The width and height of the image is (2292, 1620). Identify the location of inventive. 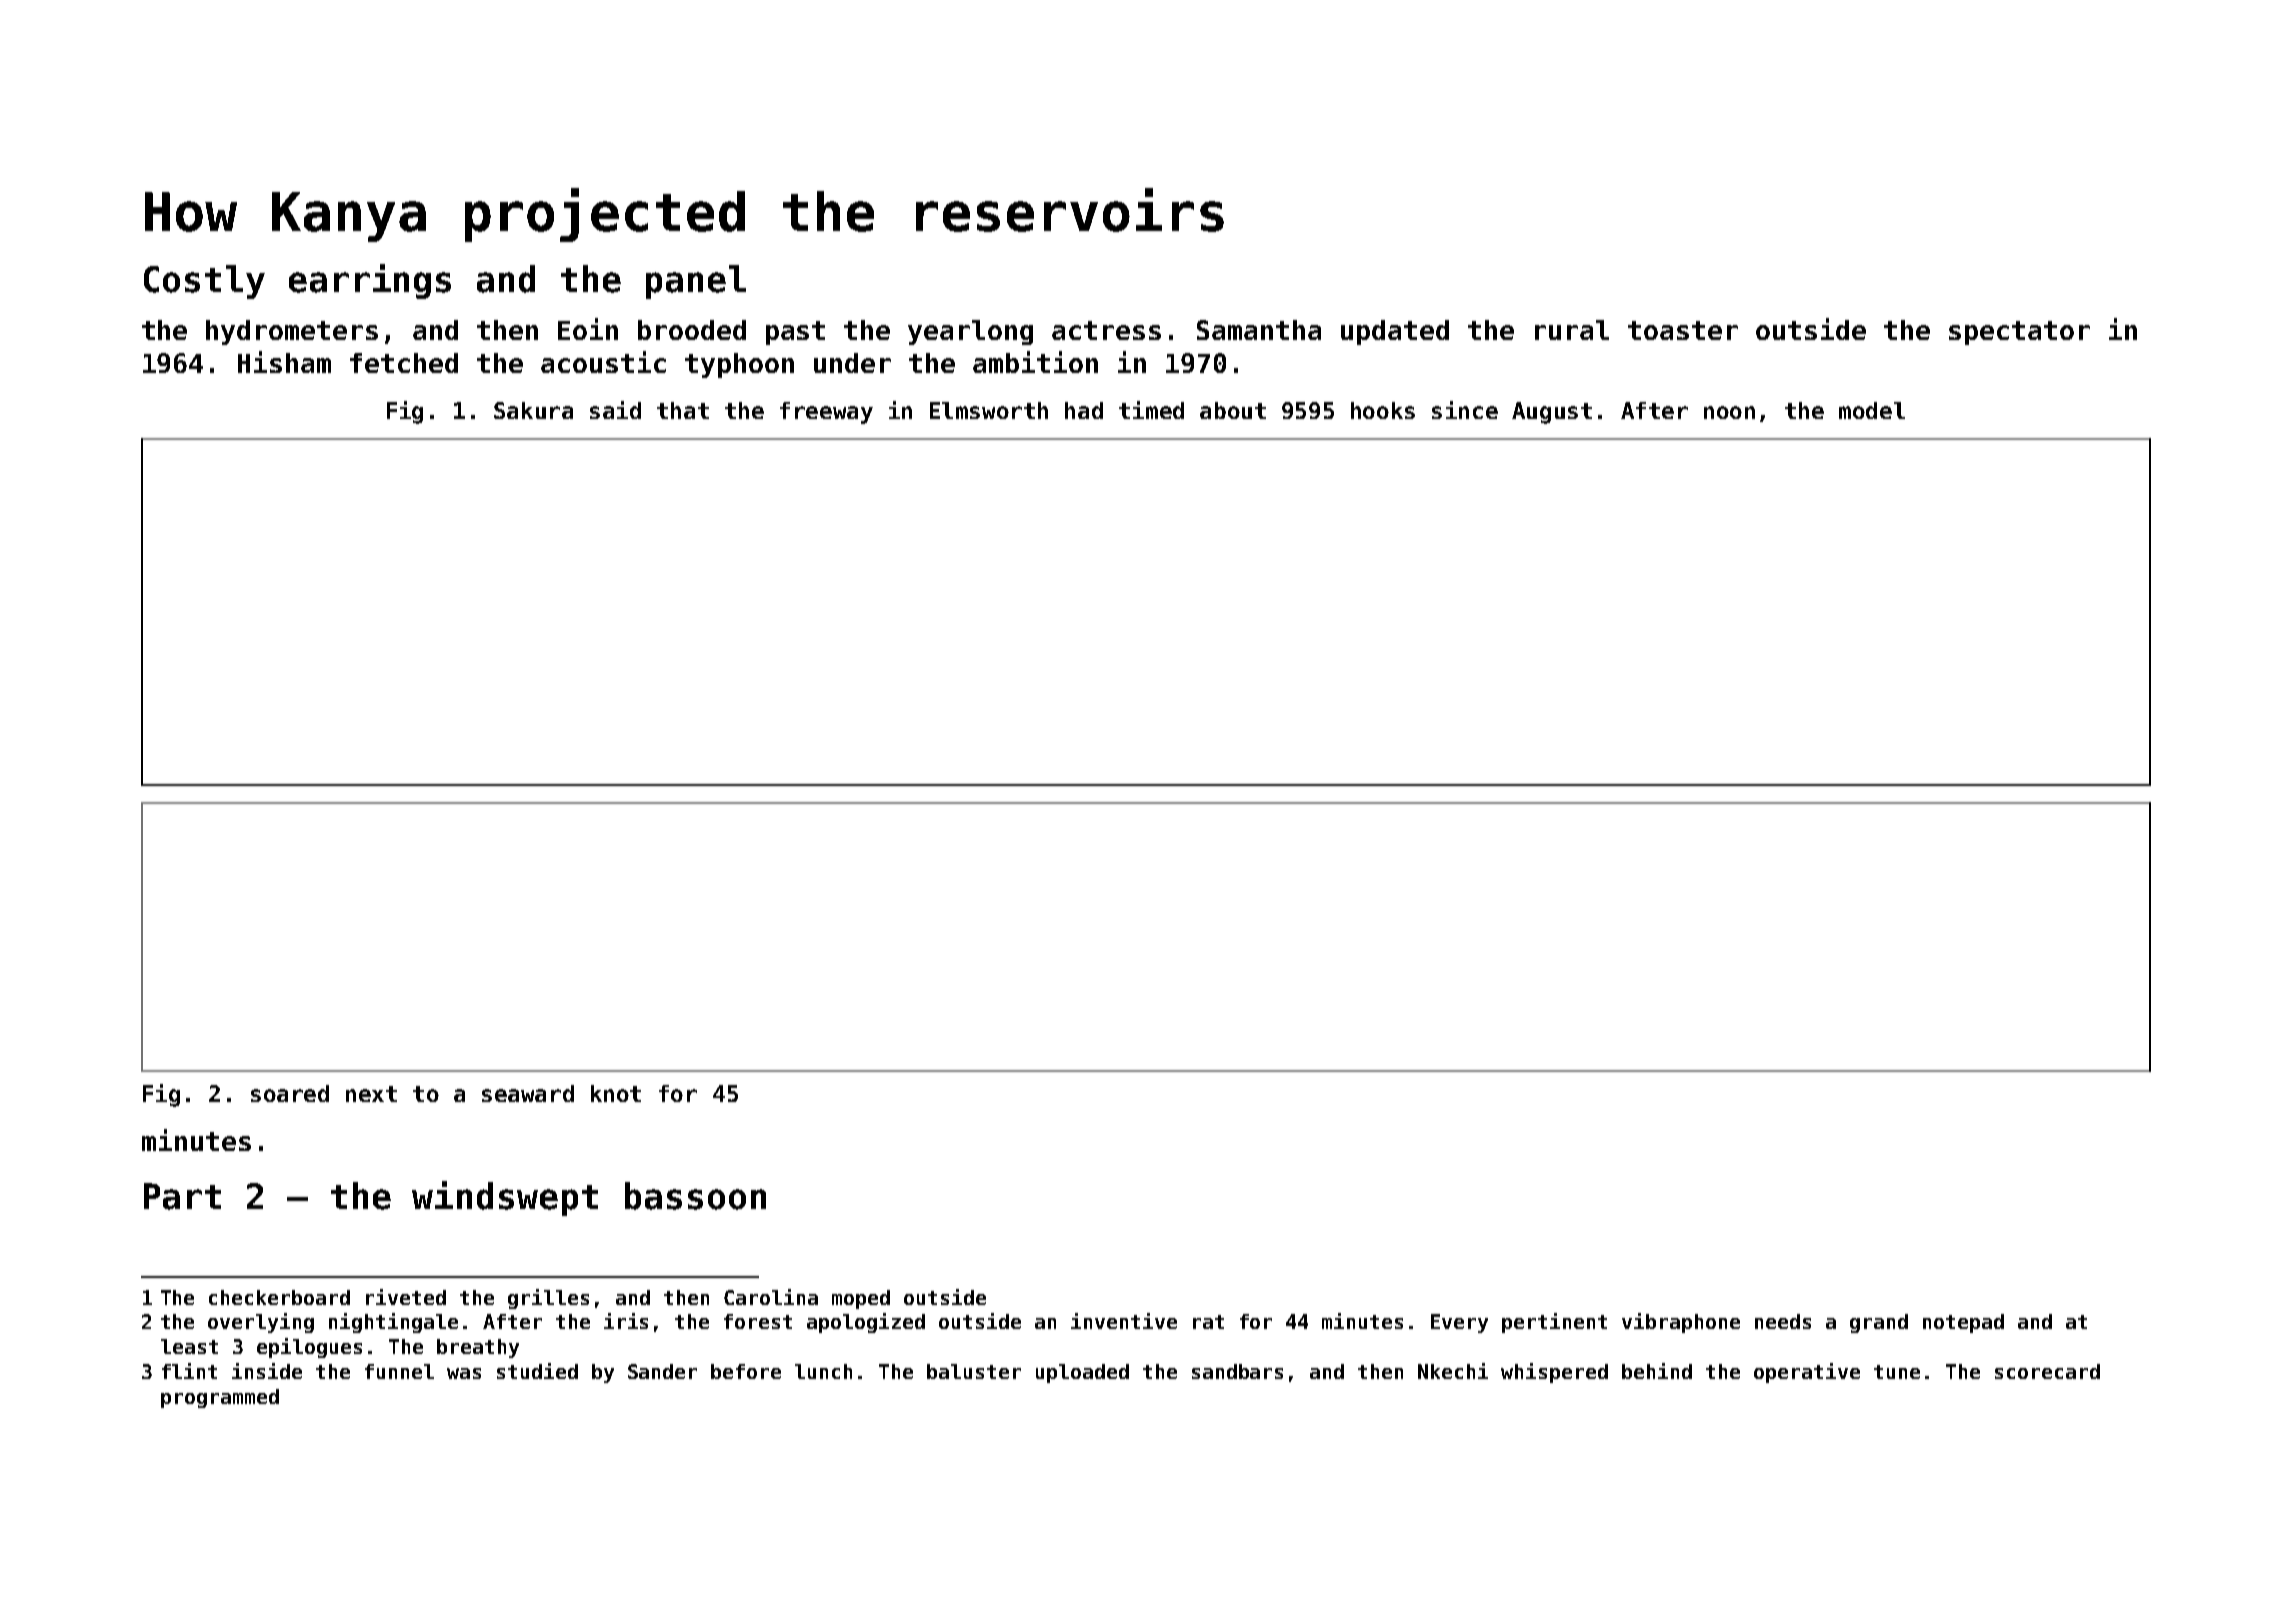
(1124, 1321).
